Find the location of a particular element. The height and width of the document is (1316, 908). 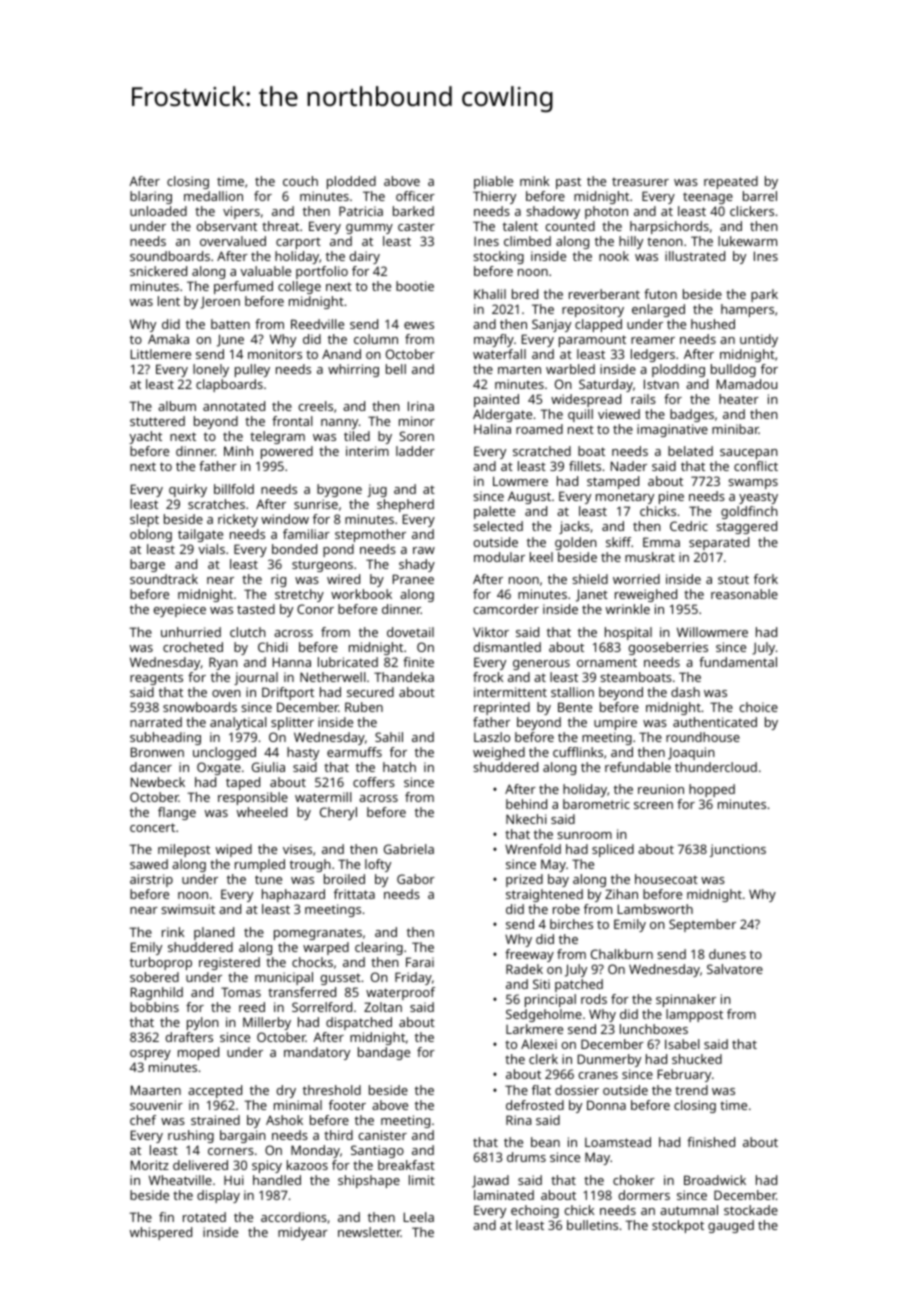

August is located at coordinates (529, 497).
